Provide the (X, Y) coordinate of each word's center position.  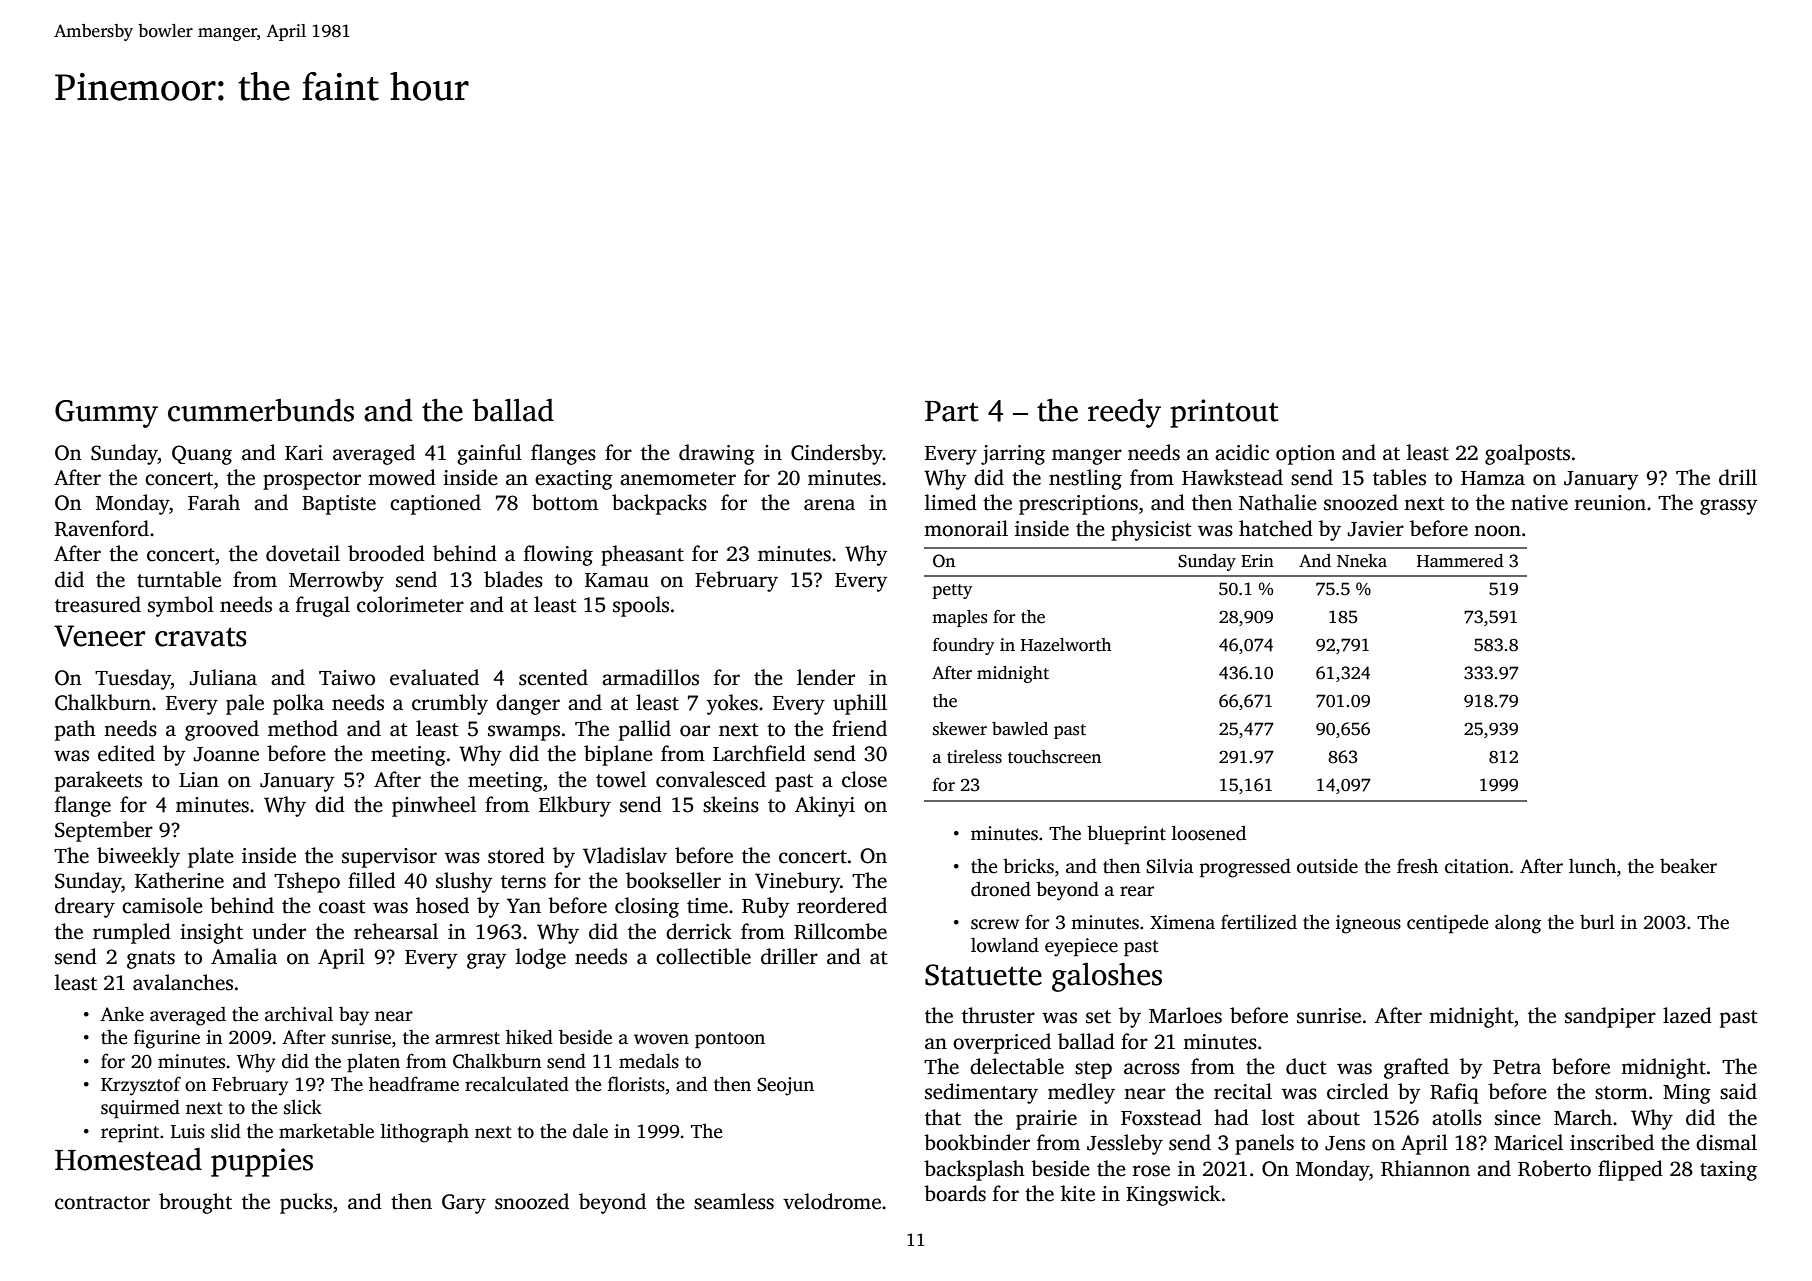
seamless (734, 1201)
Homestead (128, 1159)
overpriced (1002, 1043)
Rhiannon (1425, 1168)
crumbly (450, 704)
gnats (151, 960)
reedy (1124, 413)
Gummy (106, 414)
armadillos (650, 677)
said (1738, 1091)
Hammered (1460, 561)
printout (1224, 413)
